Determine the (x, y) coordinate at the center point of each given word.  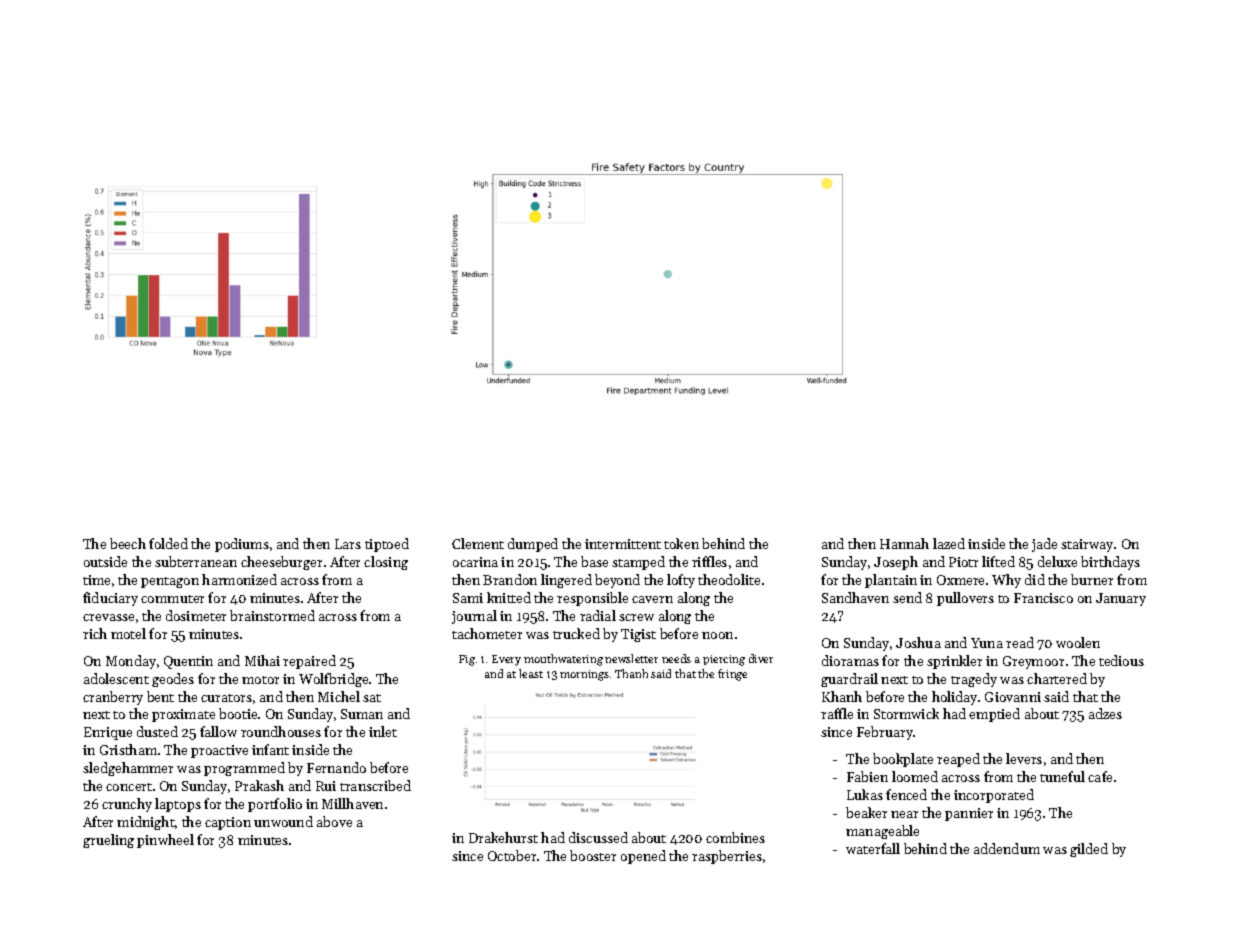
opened (643, 857)
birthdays (1110, 563)
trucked (576, 633)
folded (168, 543)
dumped (533, 545)
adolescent (116, 678)
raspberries (727, 857)
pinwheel (165, 841)
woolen (1078, 642)
